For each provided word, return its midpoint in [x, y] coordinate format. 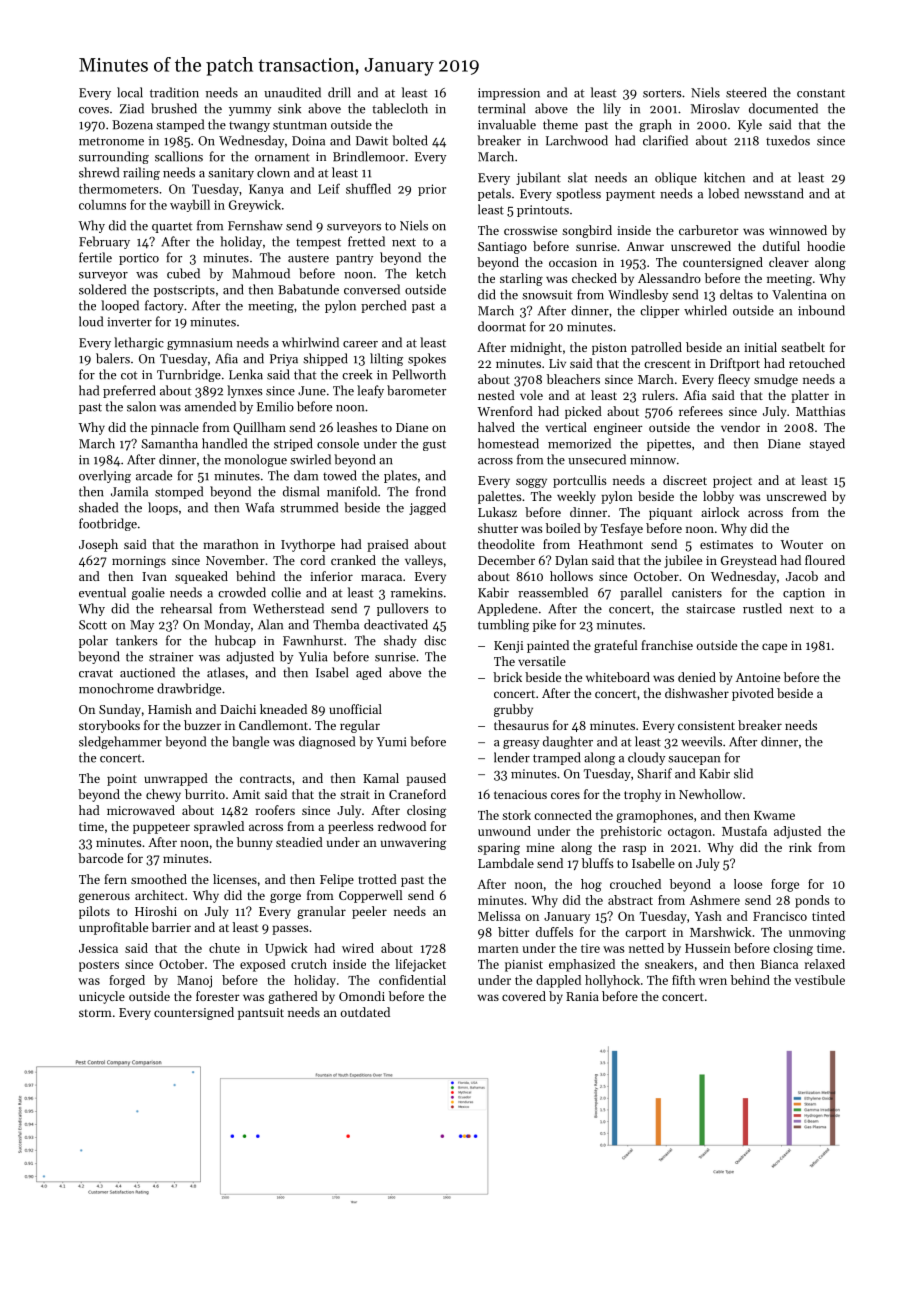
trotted [377, 879]
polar [93, 641]
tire [590, 948]
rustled [762, 608]
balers [113, 358]
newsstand [774, 193]
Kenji [508, 647]
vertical [566, 427]
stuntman [300, 125]
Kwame [774, 815]
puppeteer [161, 828]
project [732, 482]
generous [104, 898]
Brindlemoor [369, 156]
